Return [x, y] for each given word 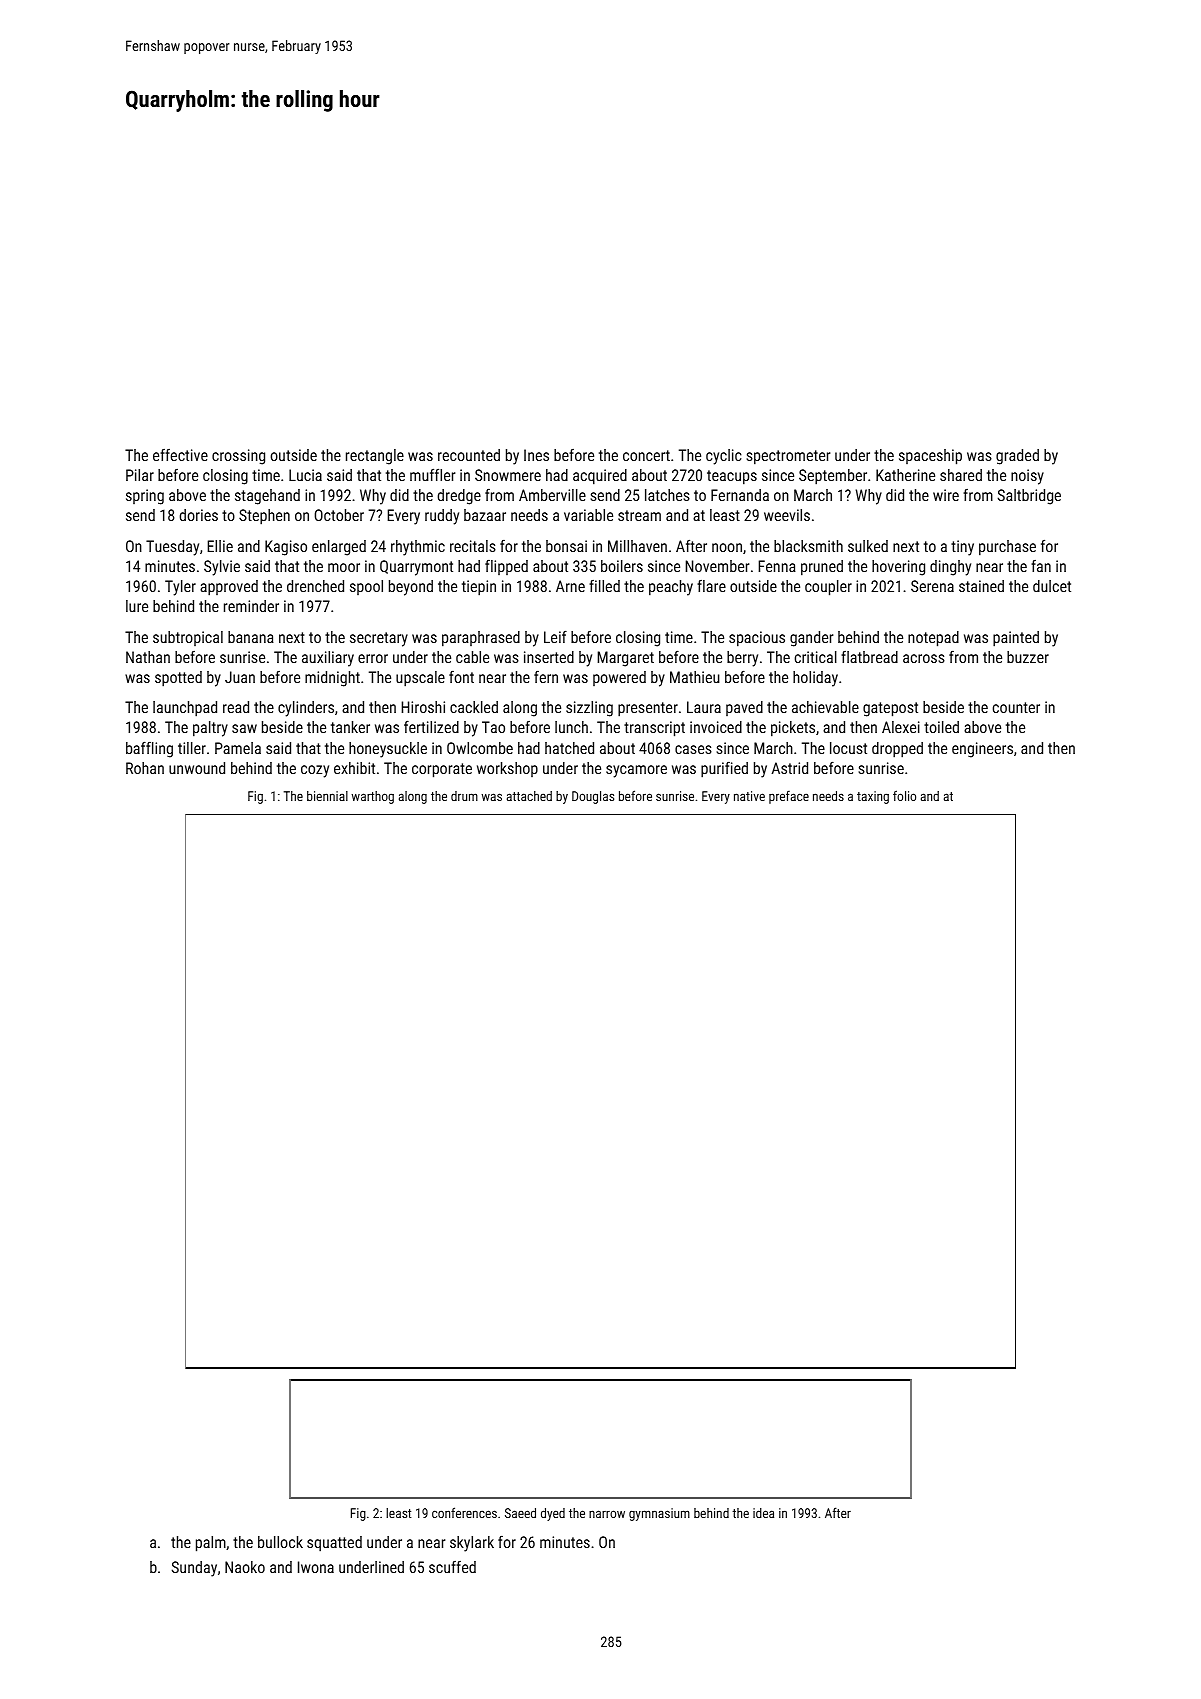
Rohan [145, 768]
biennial [327, 796]
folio [904, 795]
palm [211, 1544]
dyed [553, 1514]
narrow [607, 1514]
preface [789, 797]
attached [529, 796]
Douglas [593, 797]
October [339, 515]
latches [667, 495]
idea [763, 1513]
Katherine [905, 475]
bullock [280, 1542]
